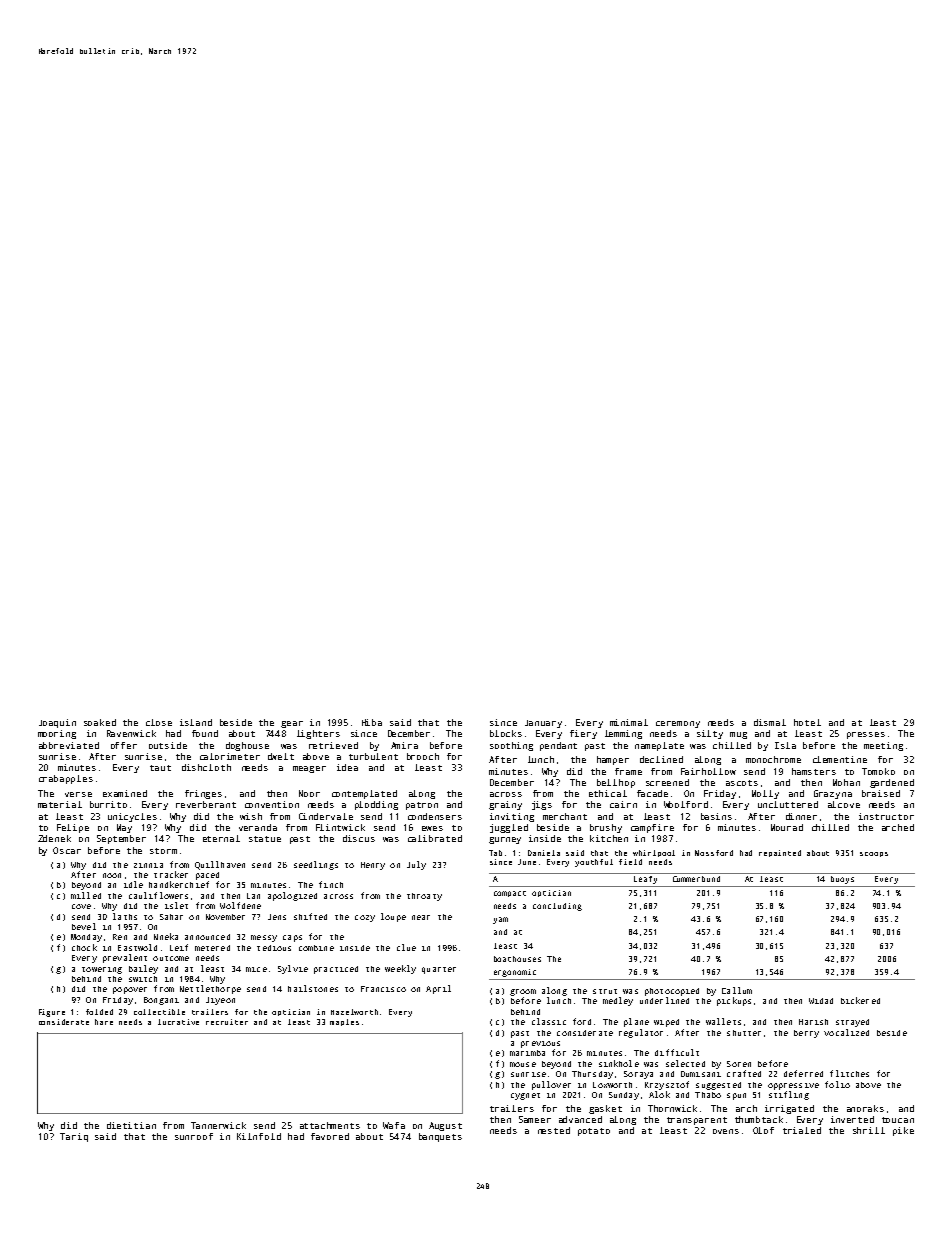 This page has height=1233, width=952. Describe the element at coordinates (543, 724) in the page. I see `January` at that location.
